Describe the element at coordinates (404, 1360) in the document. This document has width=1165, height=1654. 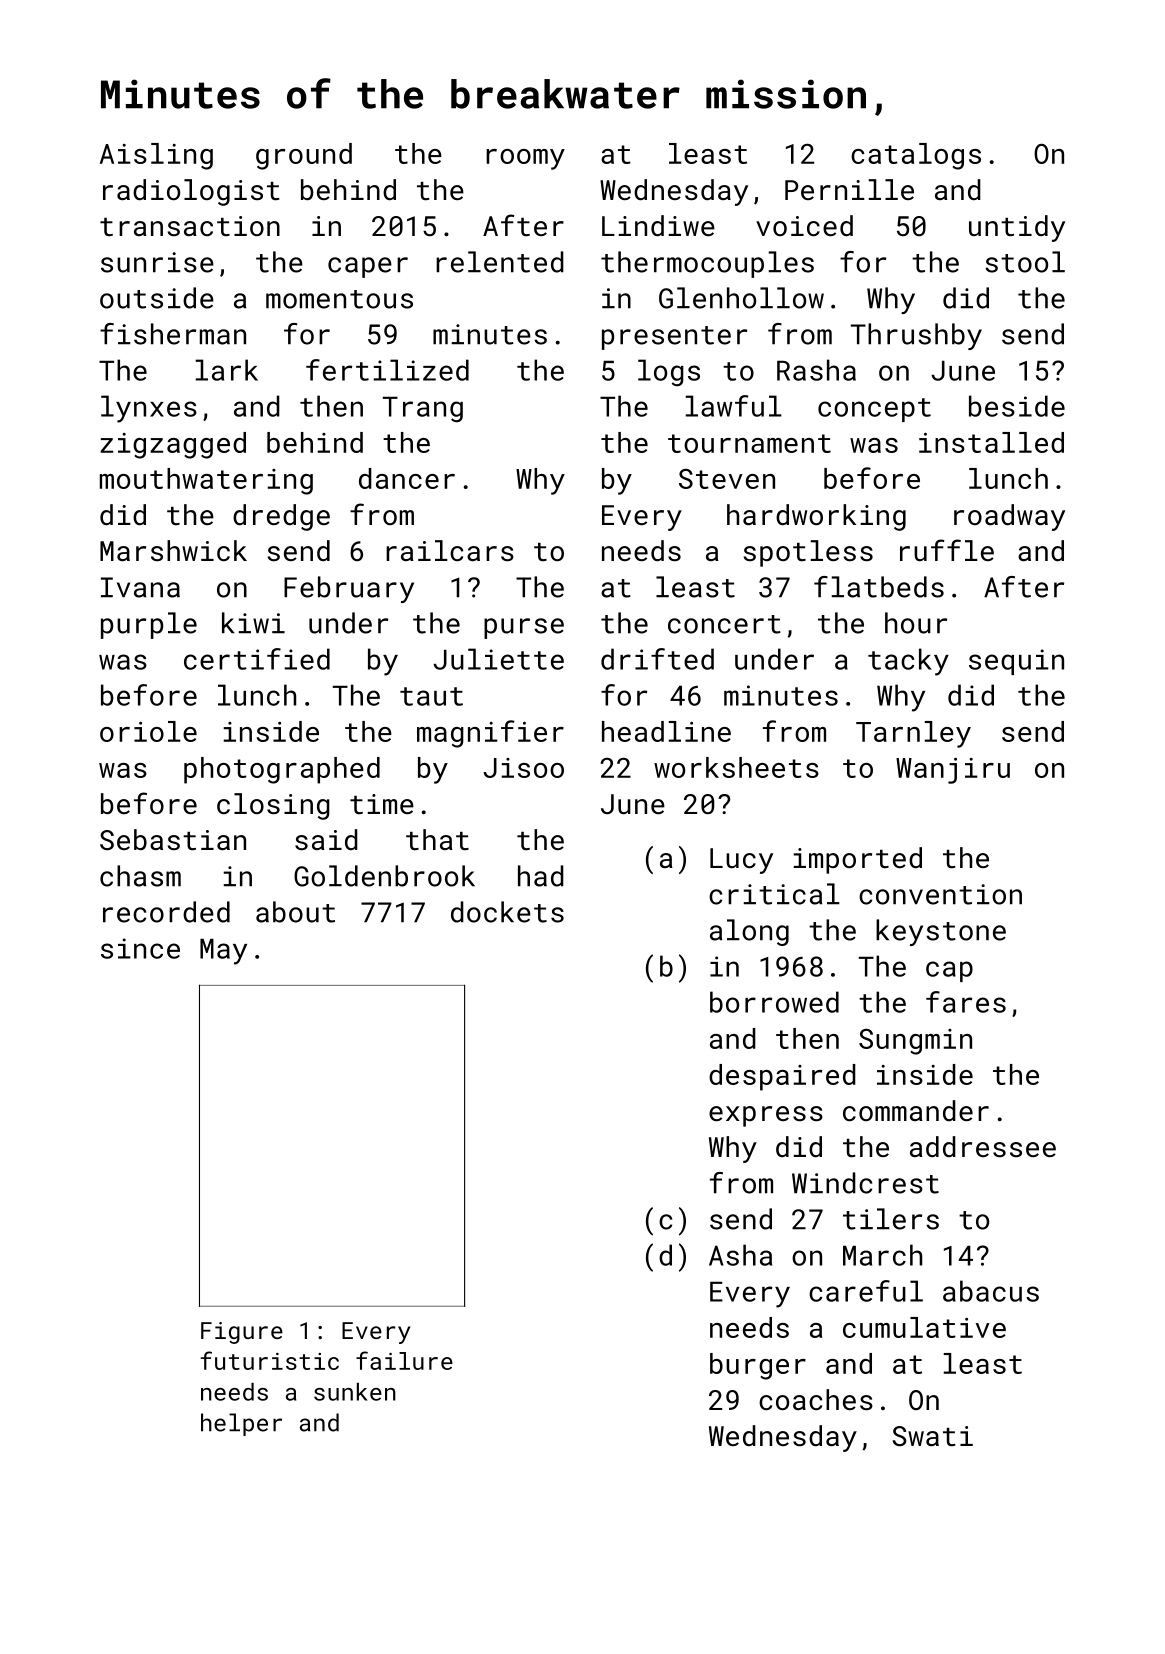
I see `failure` at that location.
